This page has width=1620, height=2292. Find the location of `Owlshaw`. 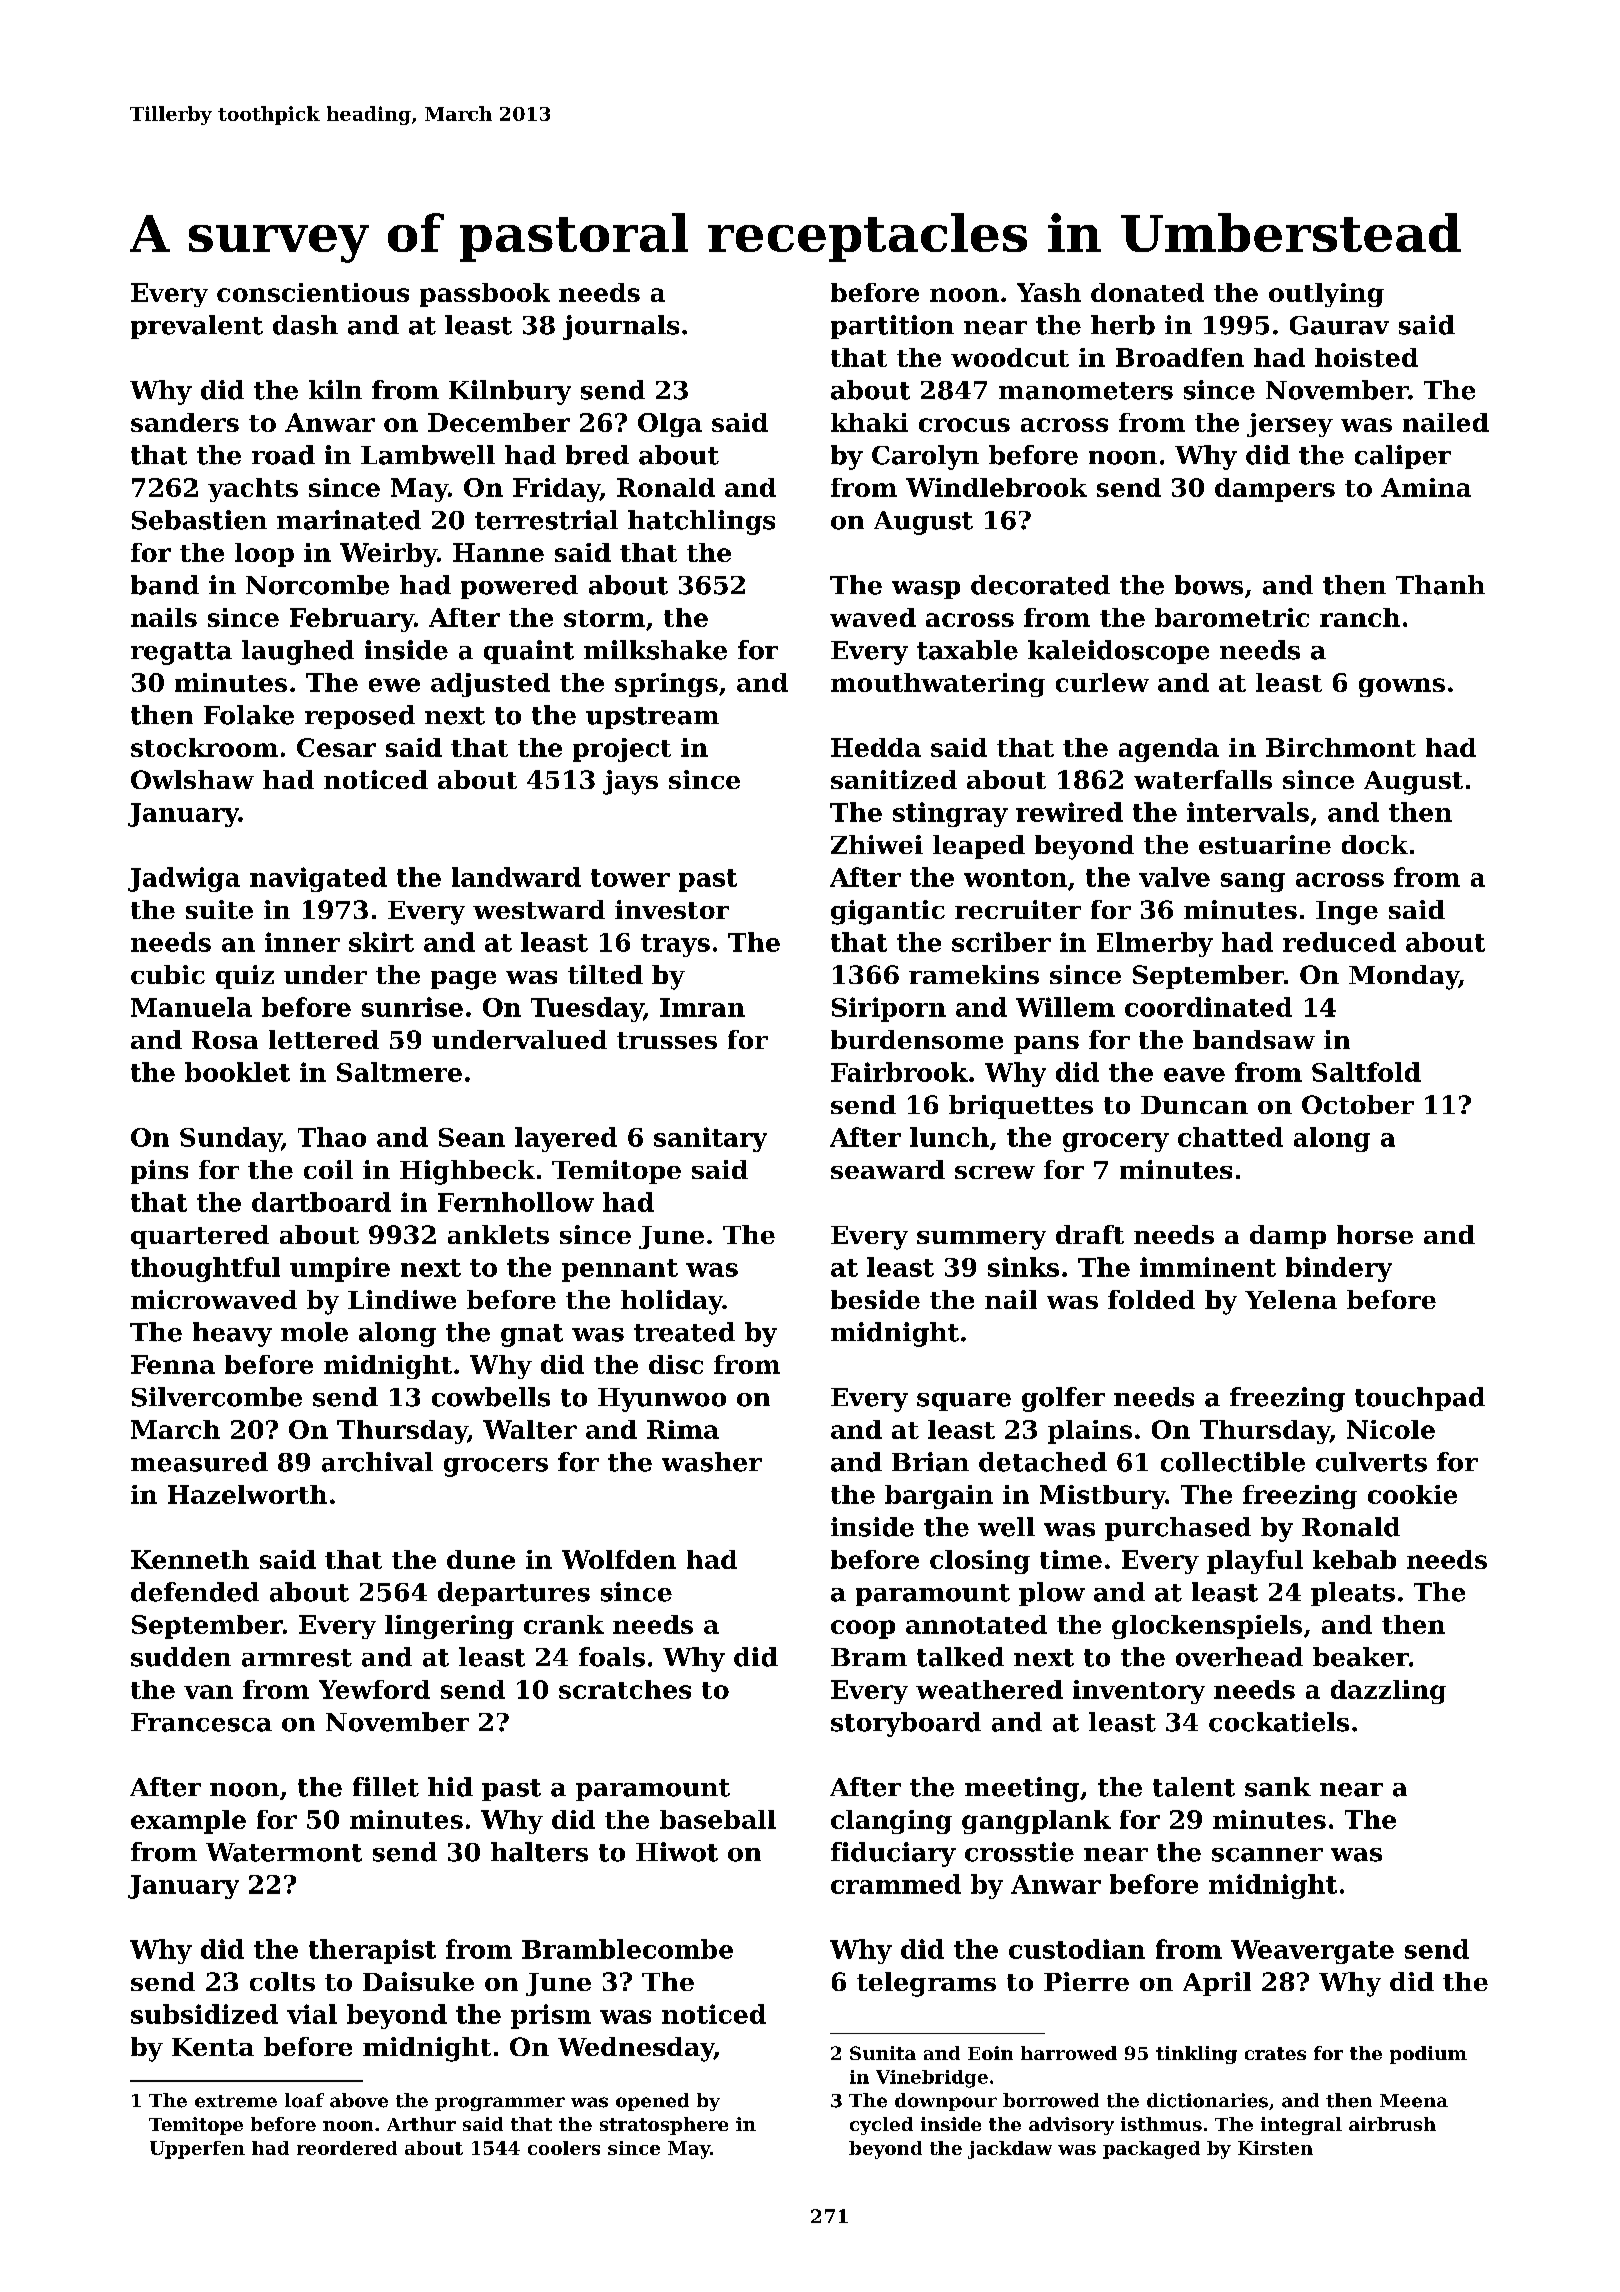

Owlshaw is located at coordinates (192, 779).
